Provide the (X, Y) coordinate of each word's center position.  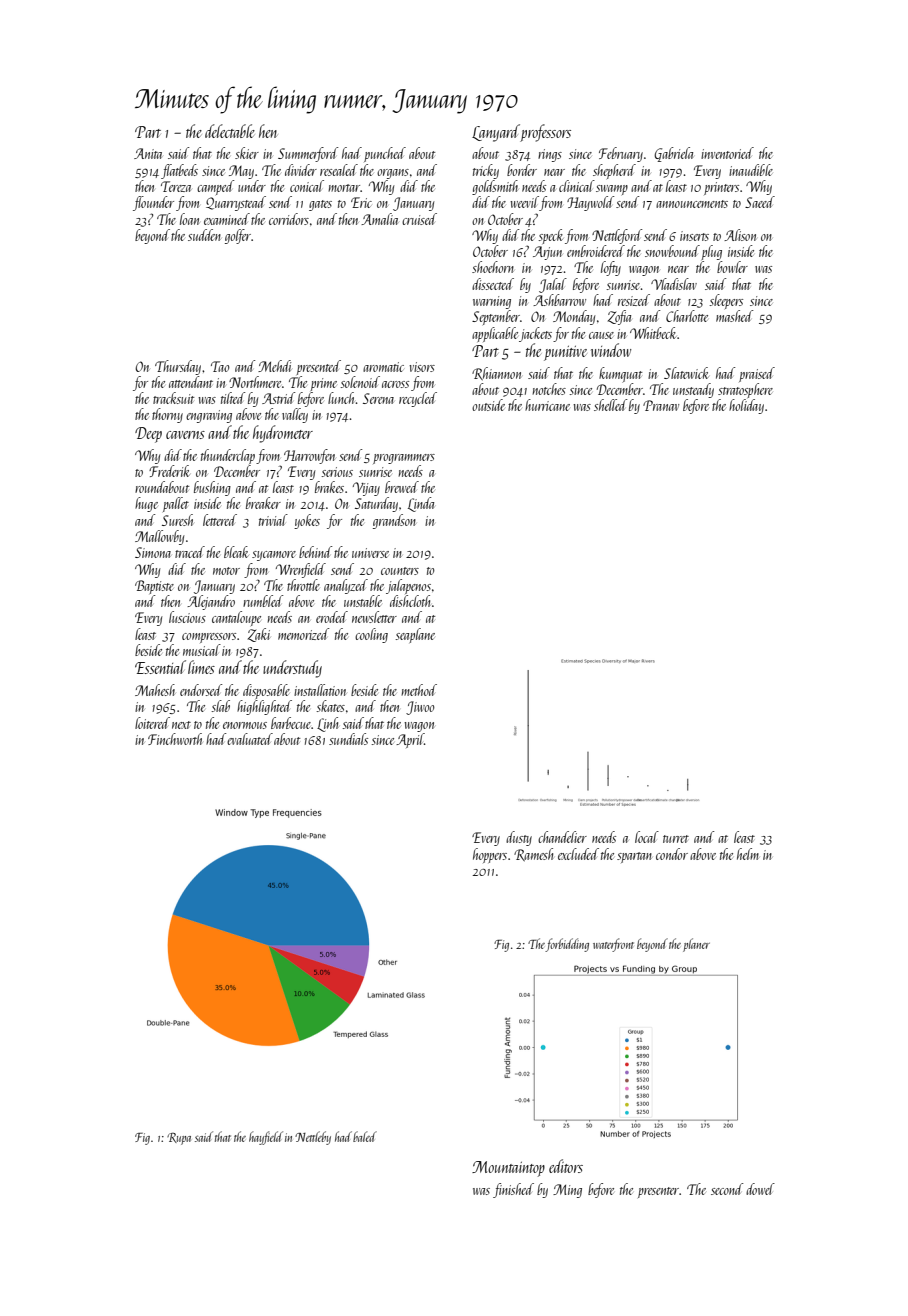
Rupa (179, 1139)
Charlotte (687, 316)
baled (365, 1136)
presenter (658, 1192)
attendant (191, 382)
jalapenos (408, 586)
